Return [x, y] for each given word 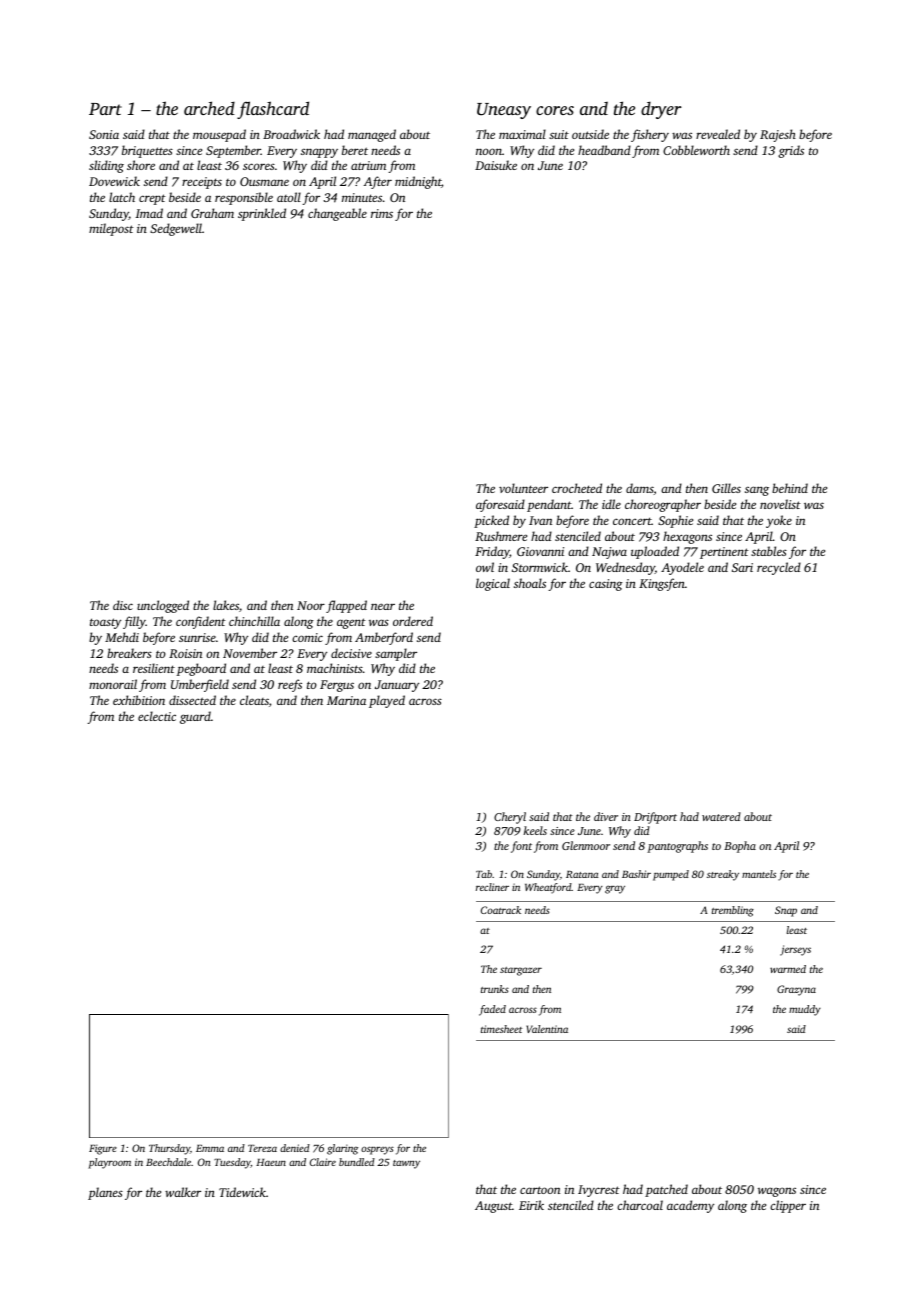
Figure [103, 1149]
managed [372, 135]
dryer [661, 110]
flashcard [273, 110]
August [493, 1207]
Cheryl [510, 818]
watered [721, 816]
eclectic [157, 716]
